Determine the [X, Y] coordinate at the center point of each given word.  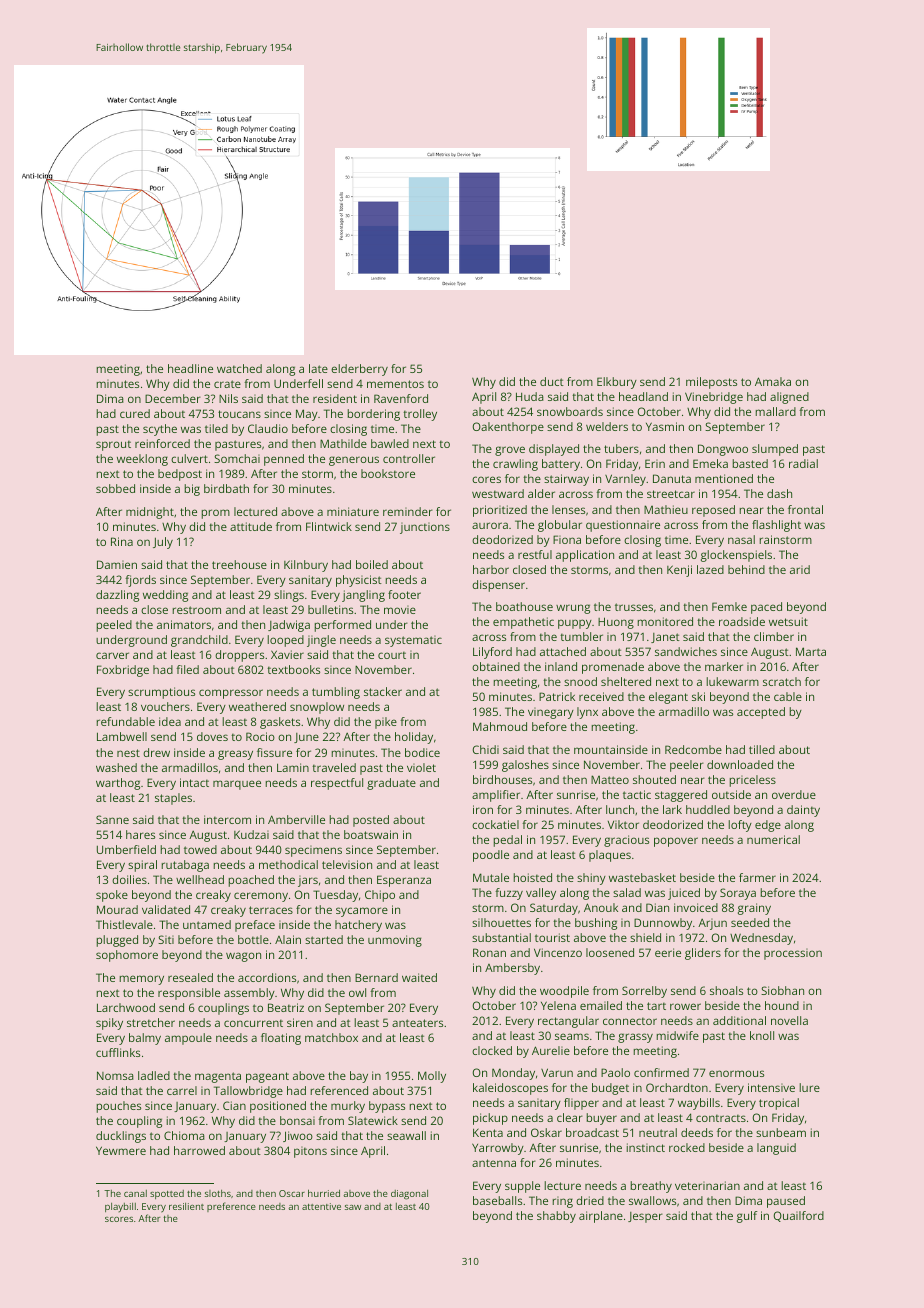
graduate [391, 784]
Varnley [625, 480]
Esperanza [404, 881]
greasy [235, 755]
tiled [216, 428]
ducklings [121, 1137]
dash [779, 493]
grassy [635, 1038]
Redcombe [693, 749]
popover [676, 842]
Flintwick [329, 526]
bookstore [388, 473]
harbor [491, 569]
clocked [492, 1050]
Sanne [112, 819]
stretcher [151, 1022]
